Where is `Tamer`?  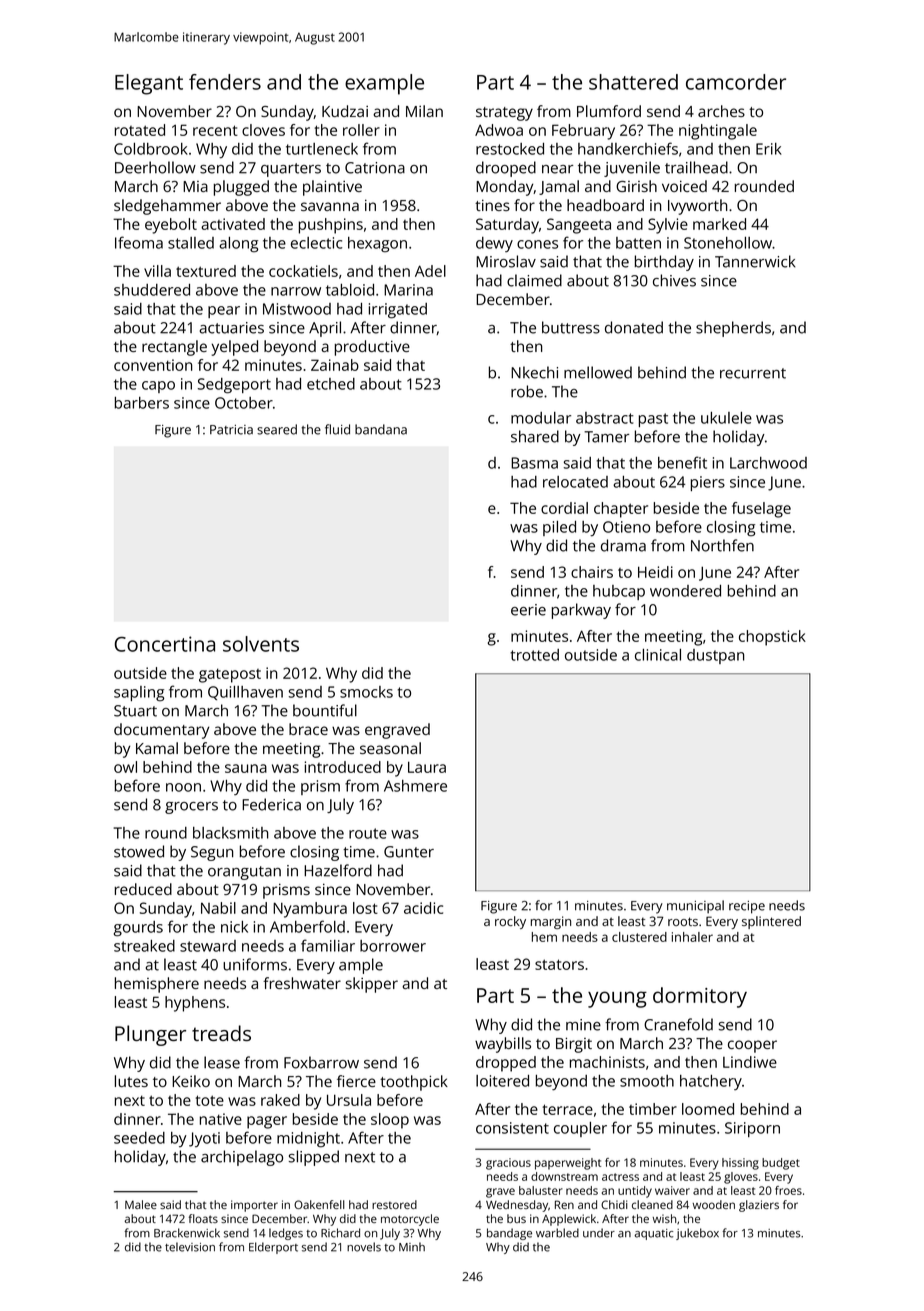 Tamer is located at coordinates (606, 437).
